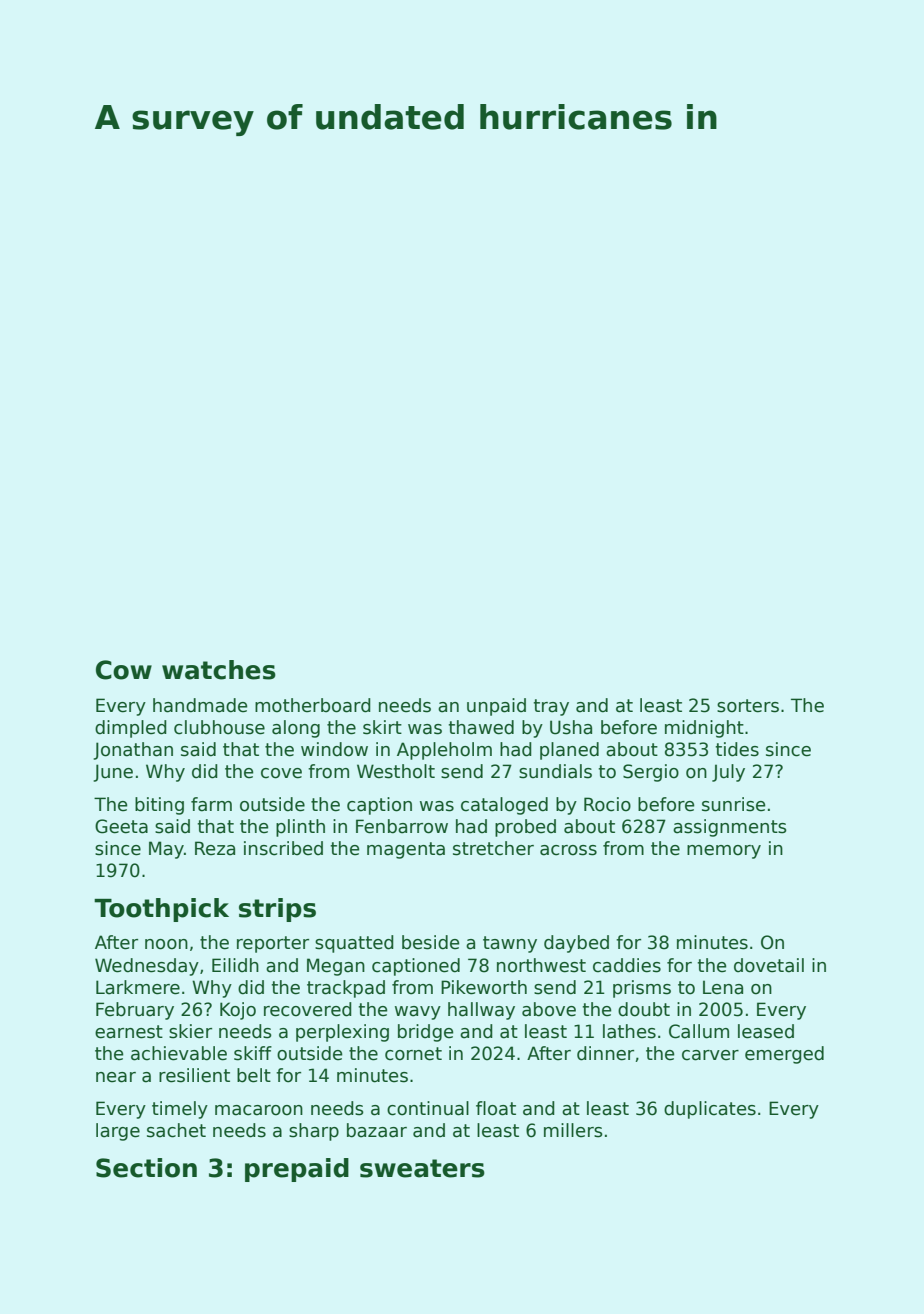  What do you see at coordinates (571, 727) in the page?
I see `Usha` at bounding box center [571, 727].
